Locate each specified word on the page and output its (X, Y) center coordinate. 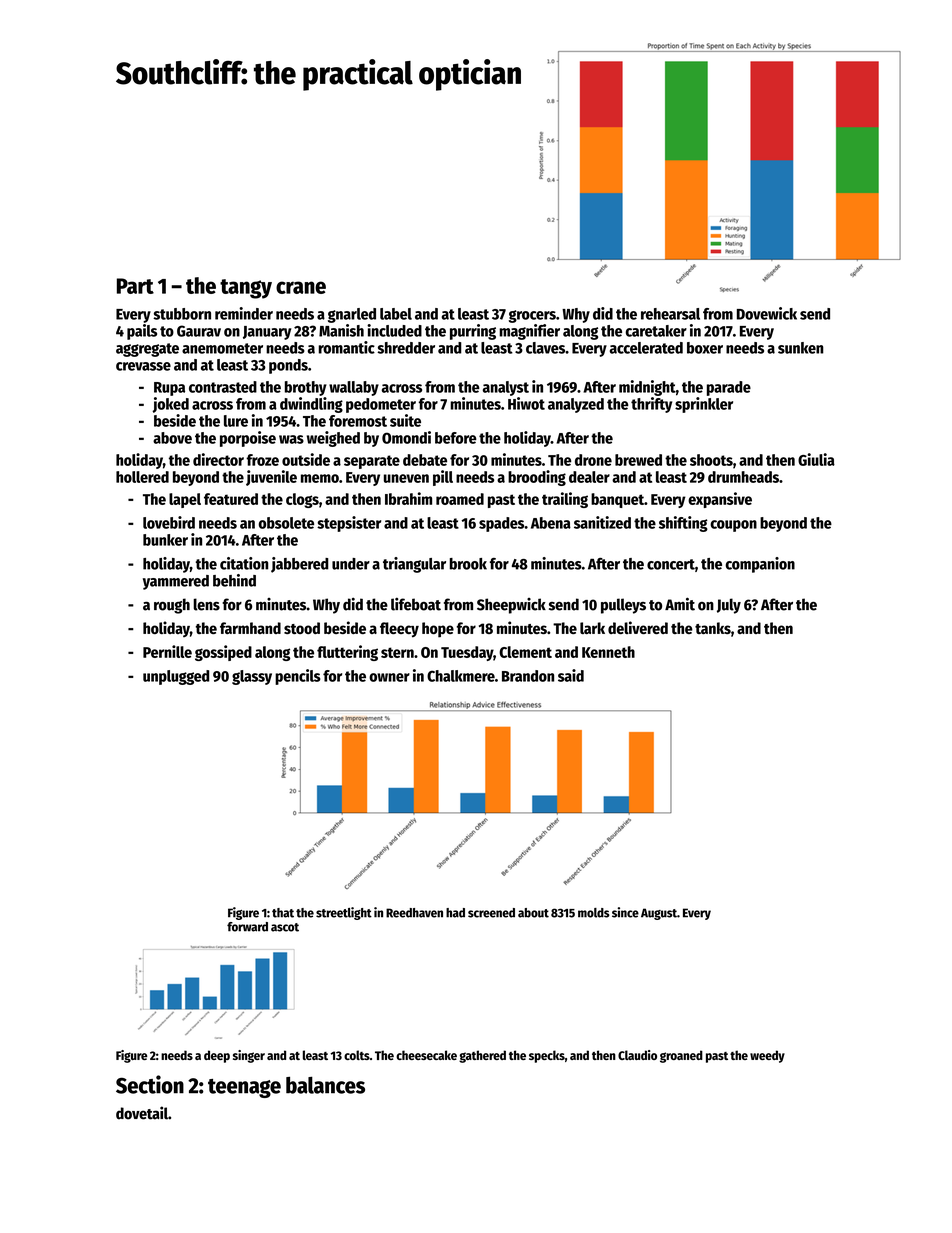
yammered (176, 582)
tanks (713, 628)
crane (301, 287)
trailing (565, 500)
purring (473, 332)
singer (249, 1056)
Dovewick (767, 313)
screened (491, 913)
